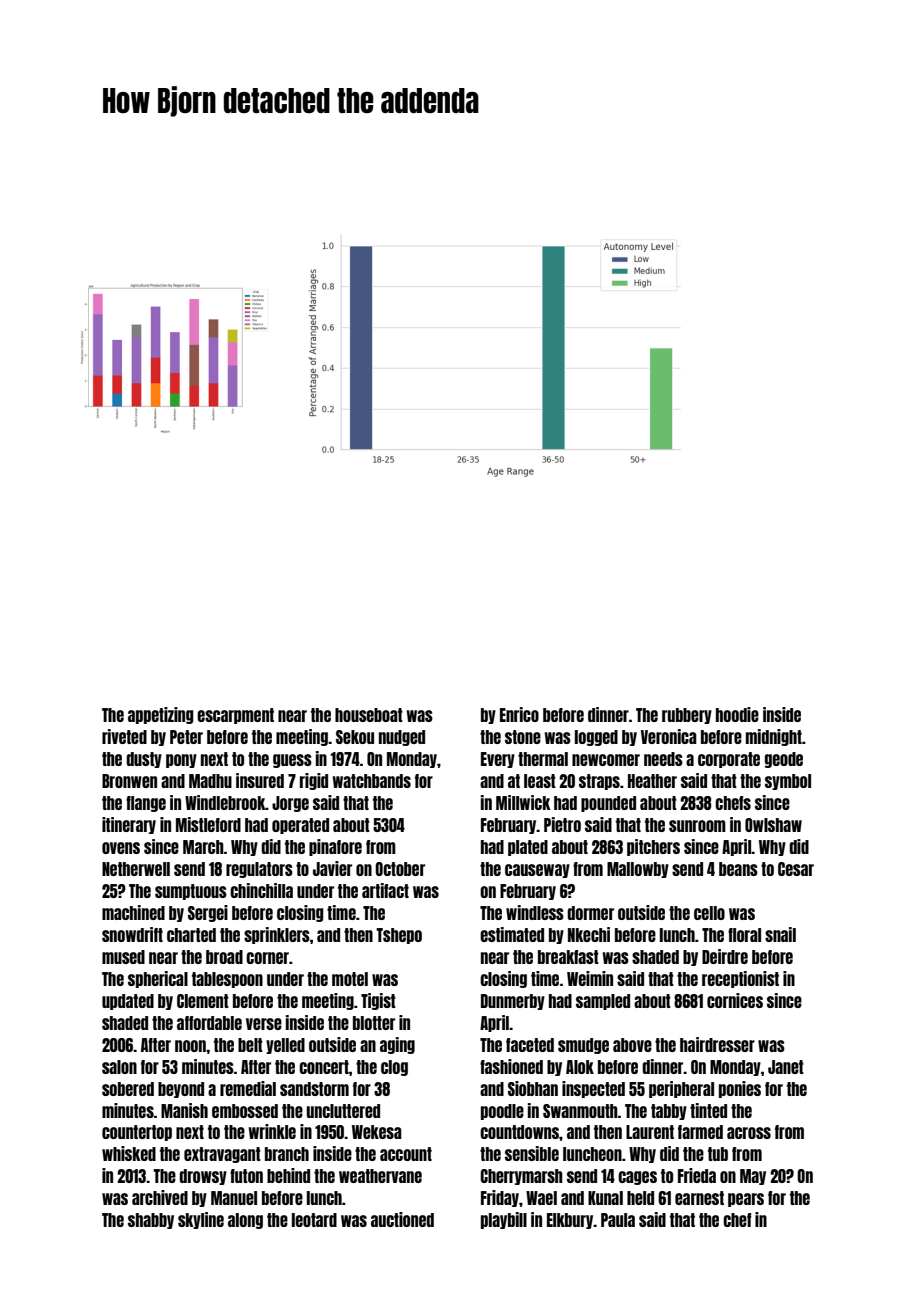 This image has width=924, height=1308. Describe the element at coordinates (632, 1045) in the image. I see `above` at that location.
